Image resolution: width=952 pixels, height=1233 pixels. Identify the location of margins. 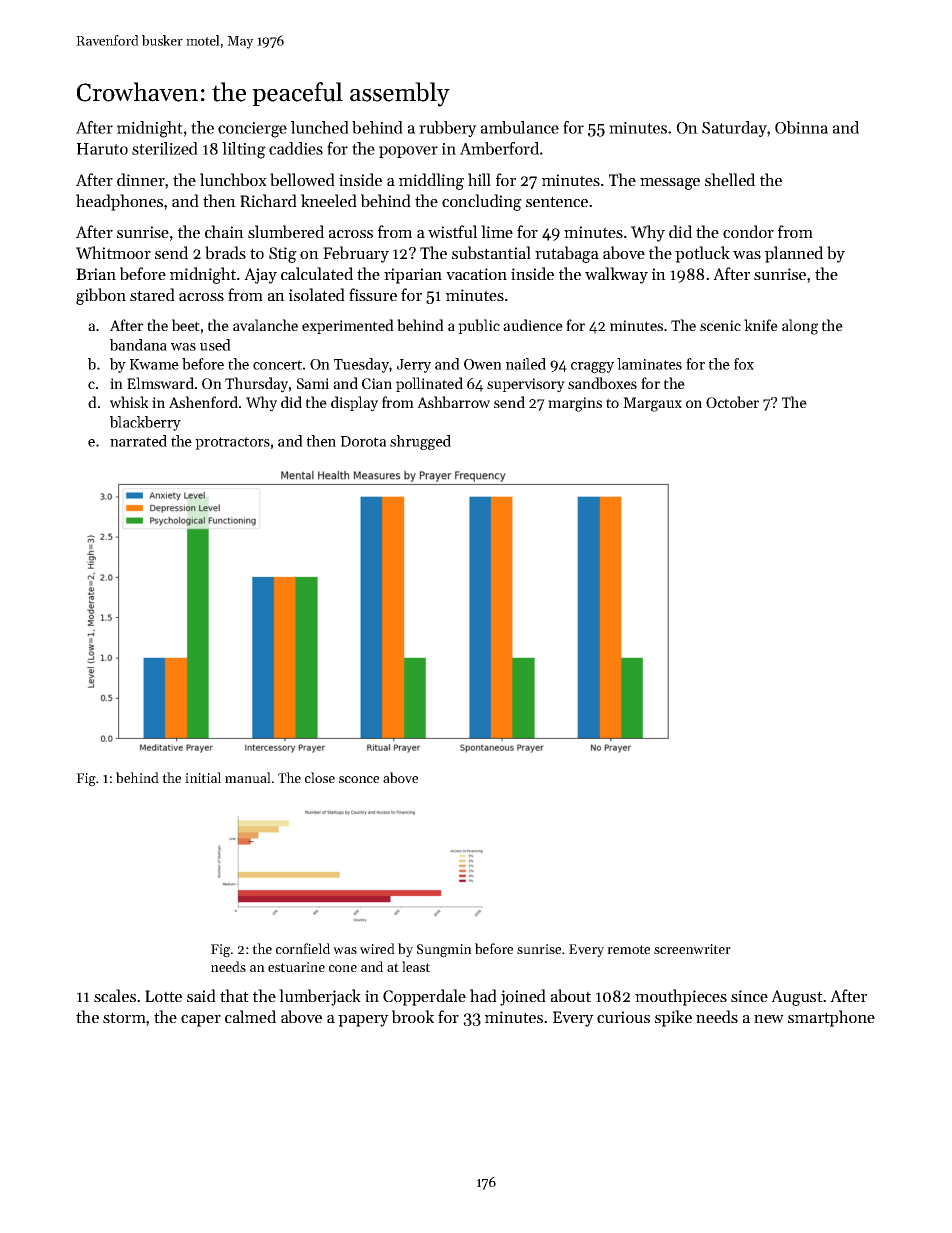
(575, 404).
